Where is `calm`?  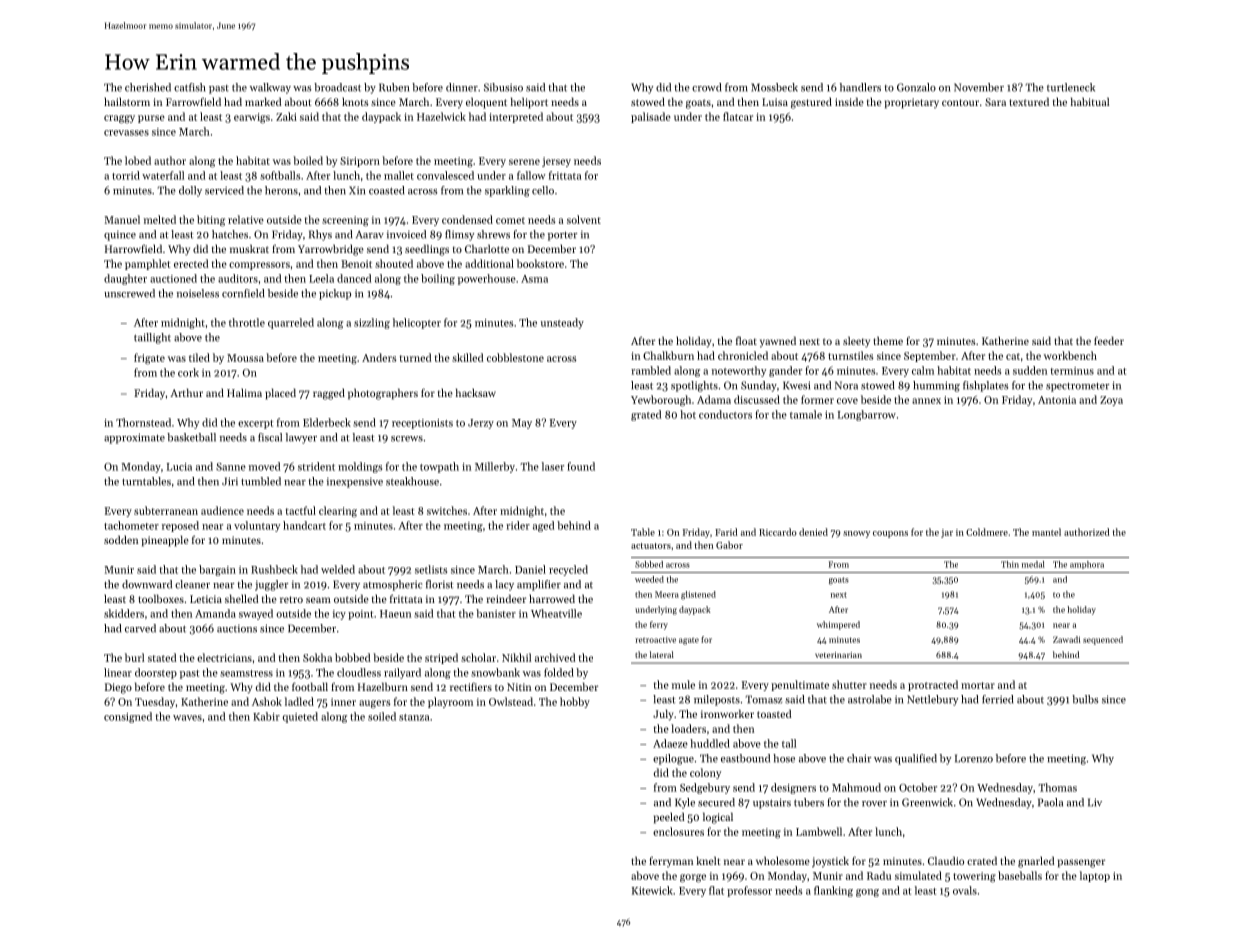
calm is located at coordinates (923, 370).
